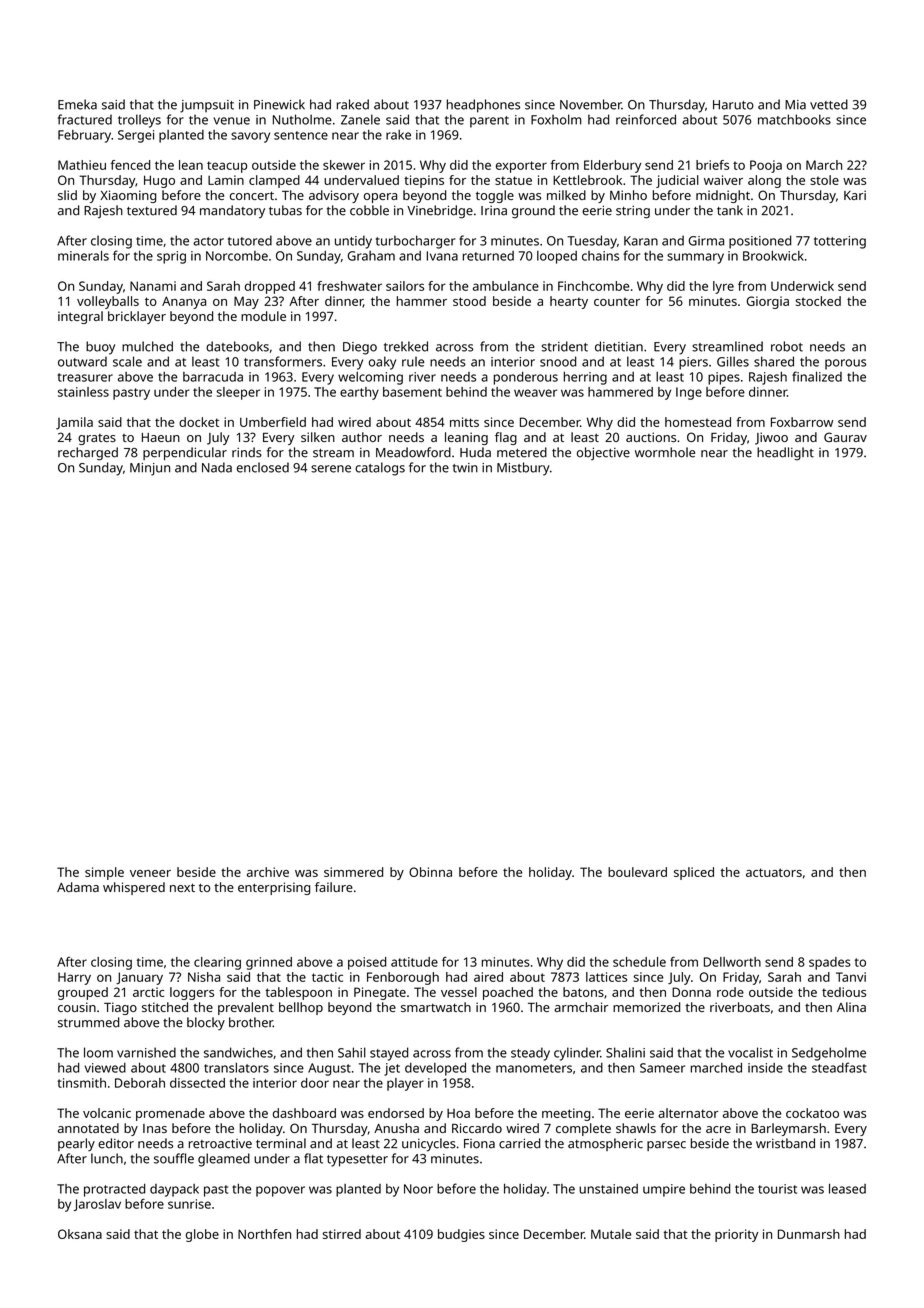 The height and width of the image is (1308, 924). I want to click on actuators, so click(774, 872).
